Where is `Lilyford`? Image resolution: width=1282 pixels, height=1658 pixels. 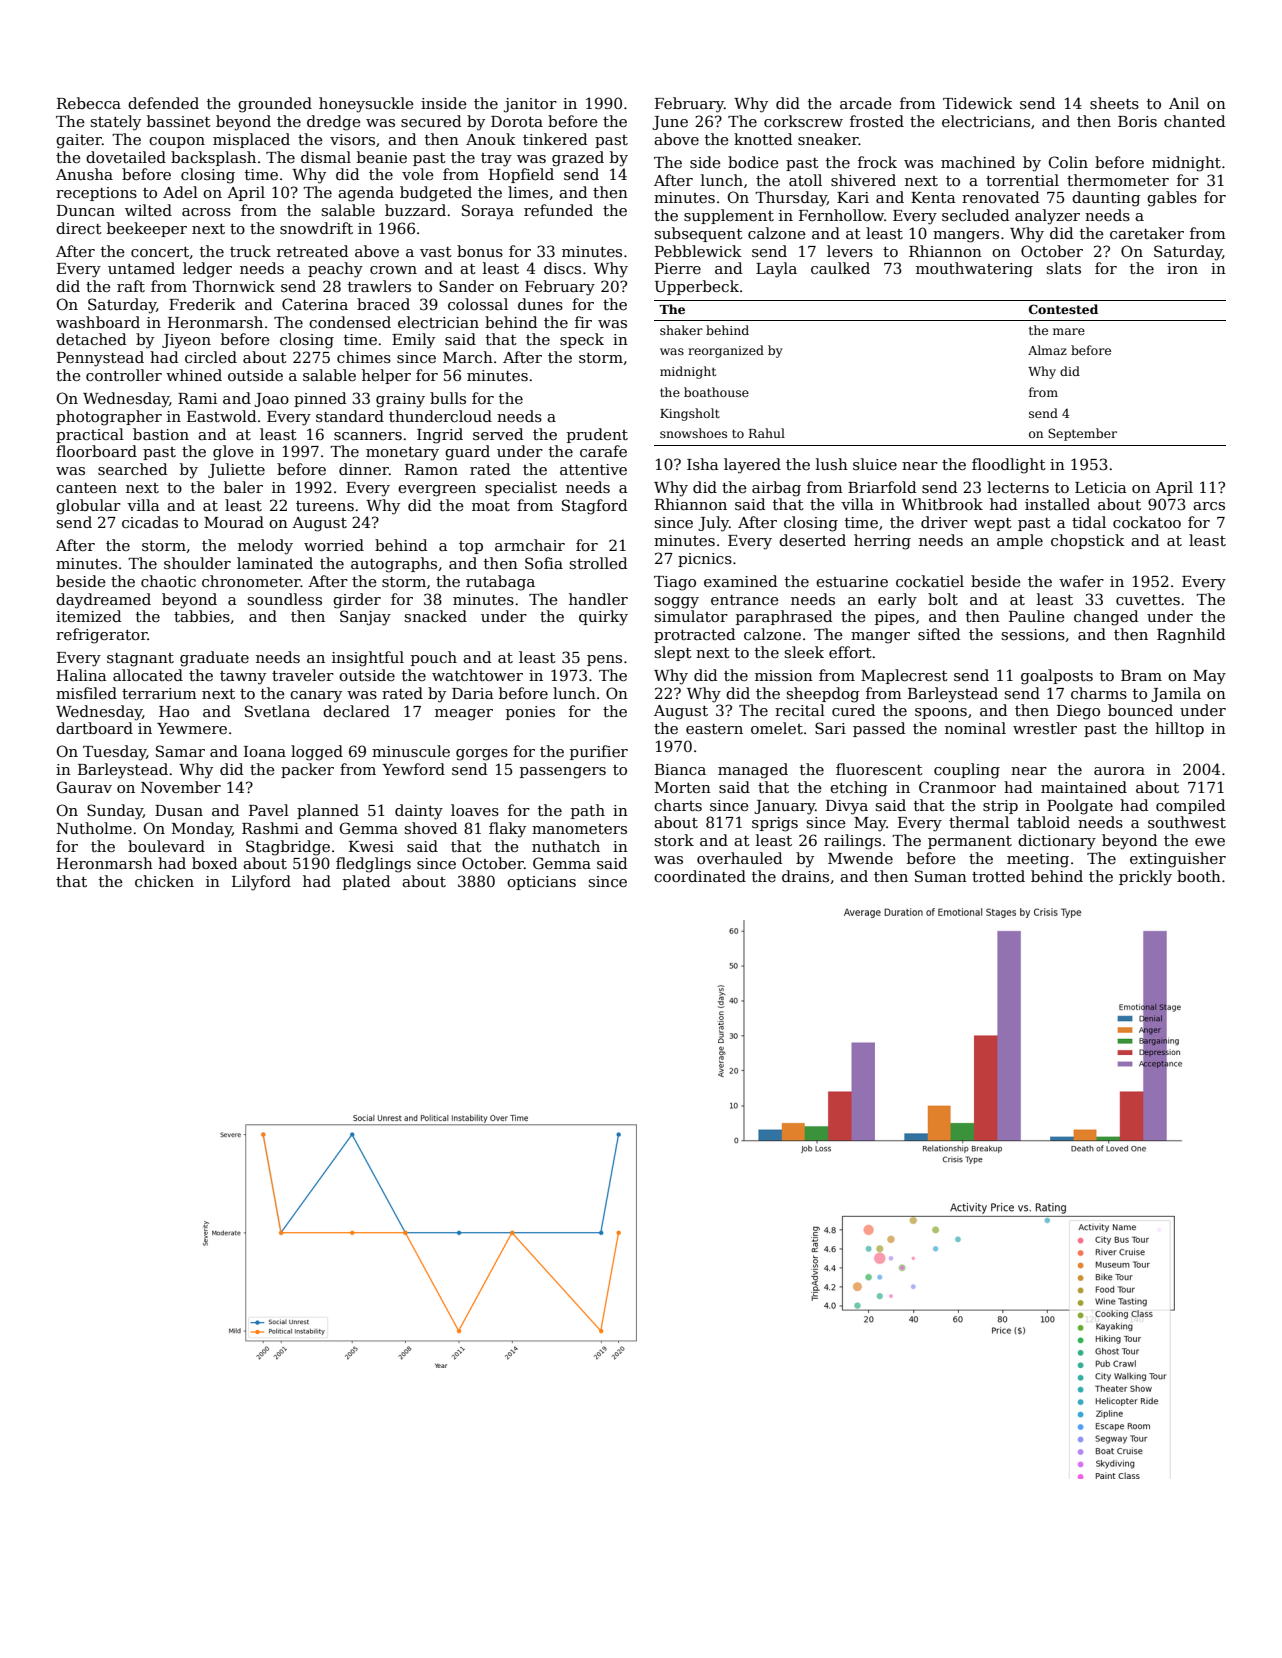
Lilyford is located at coordinates (261, 883).
